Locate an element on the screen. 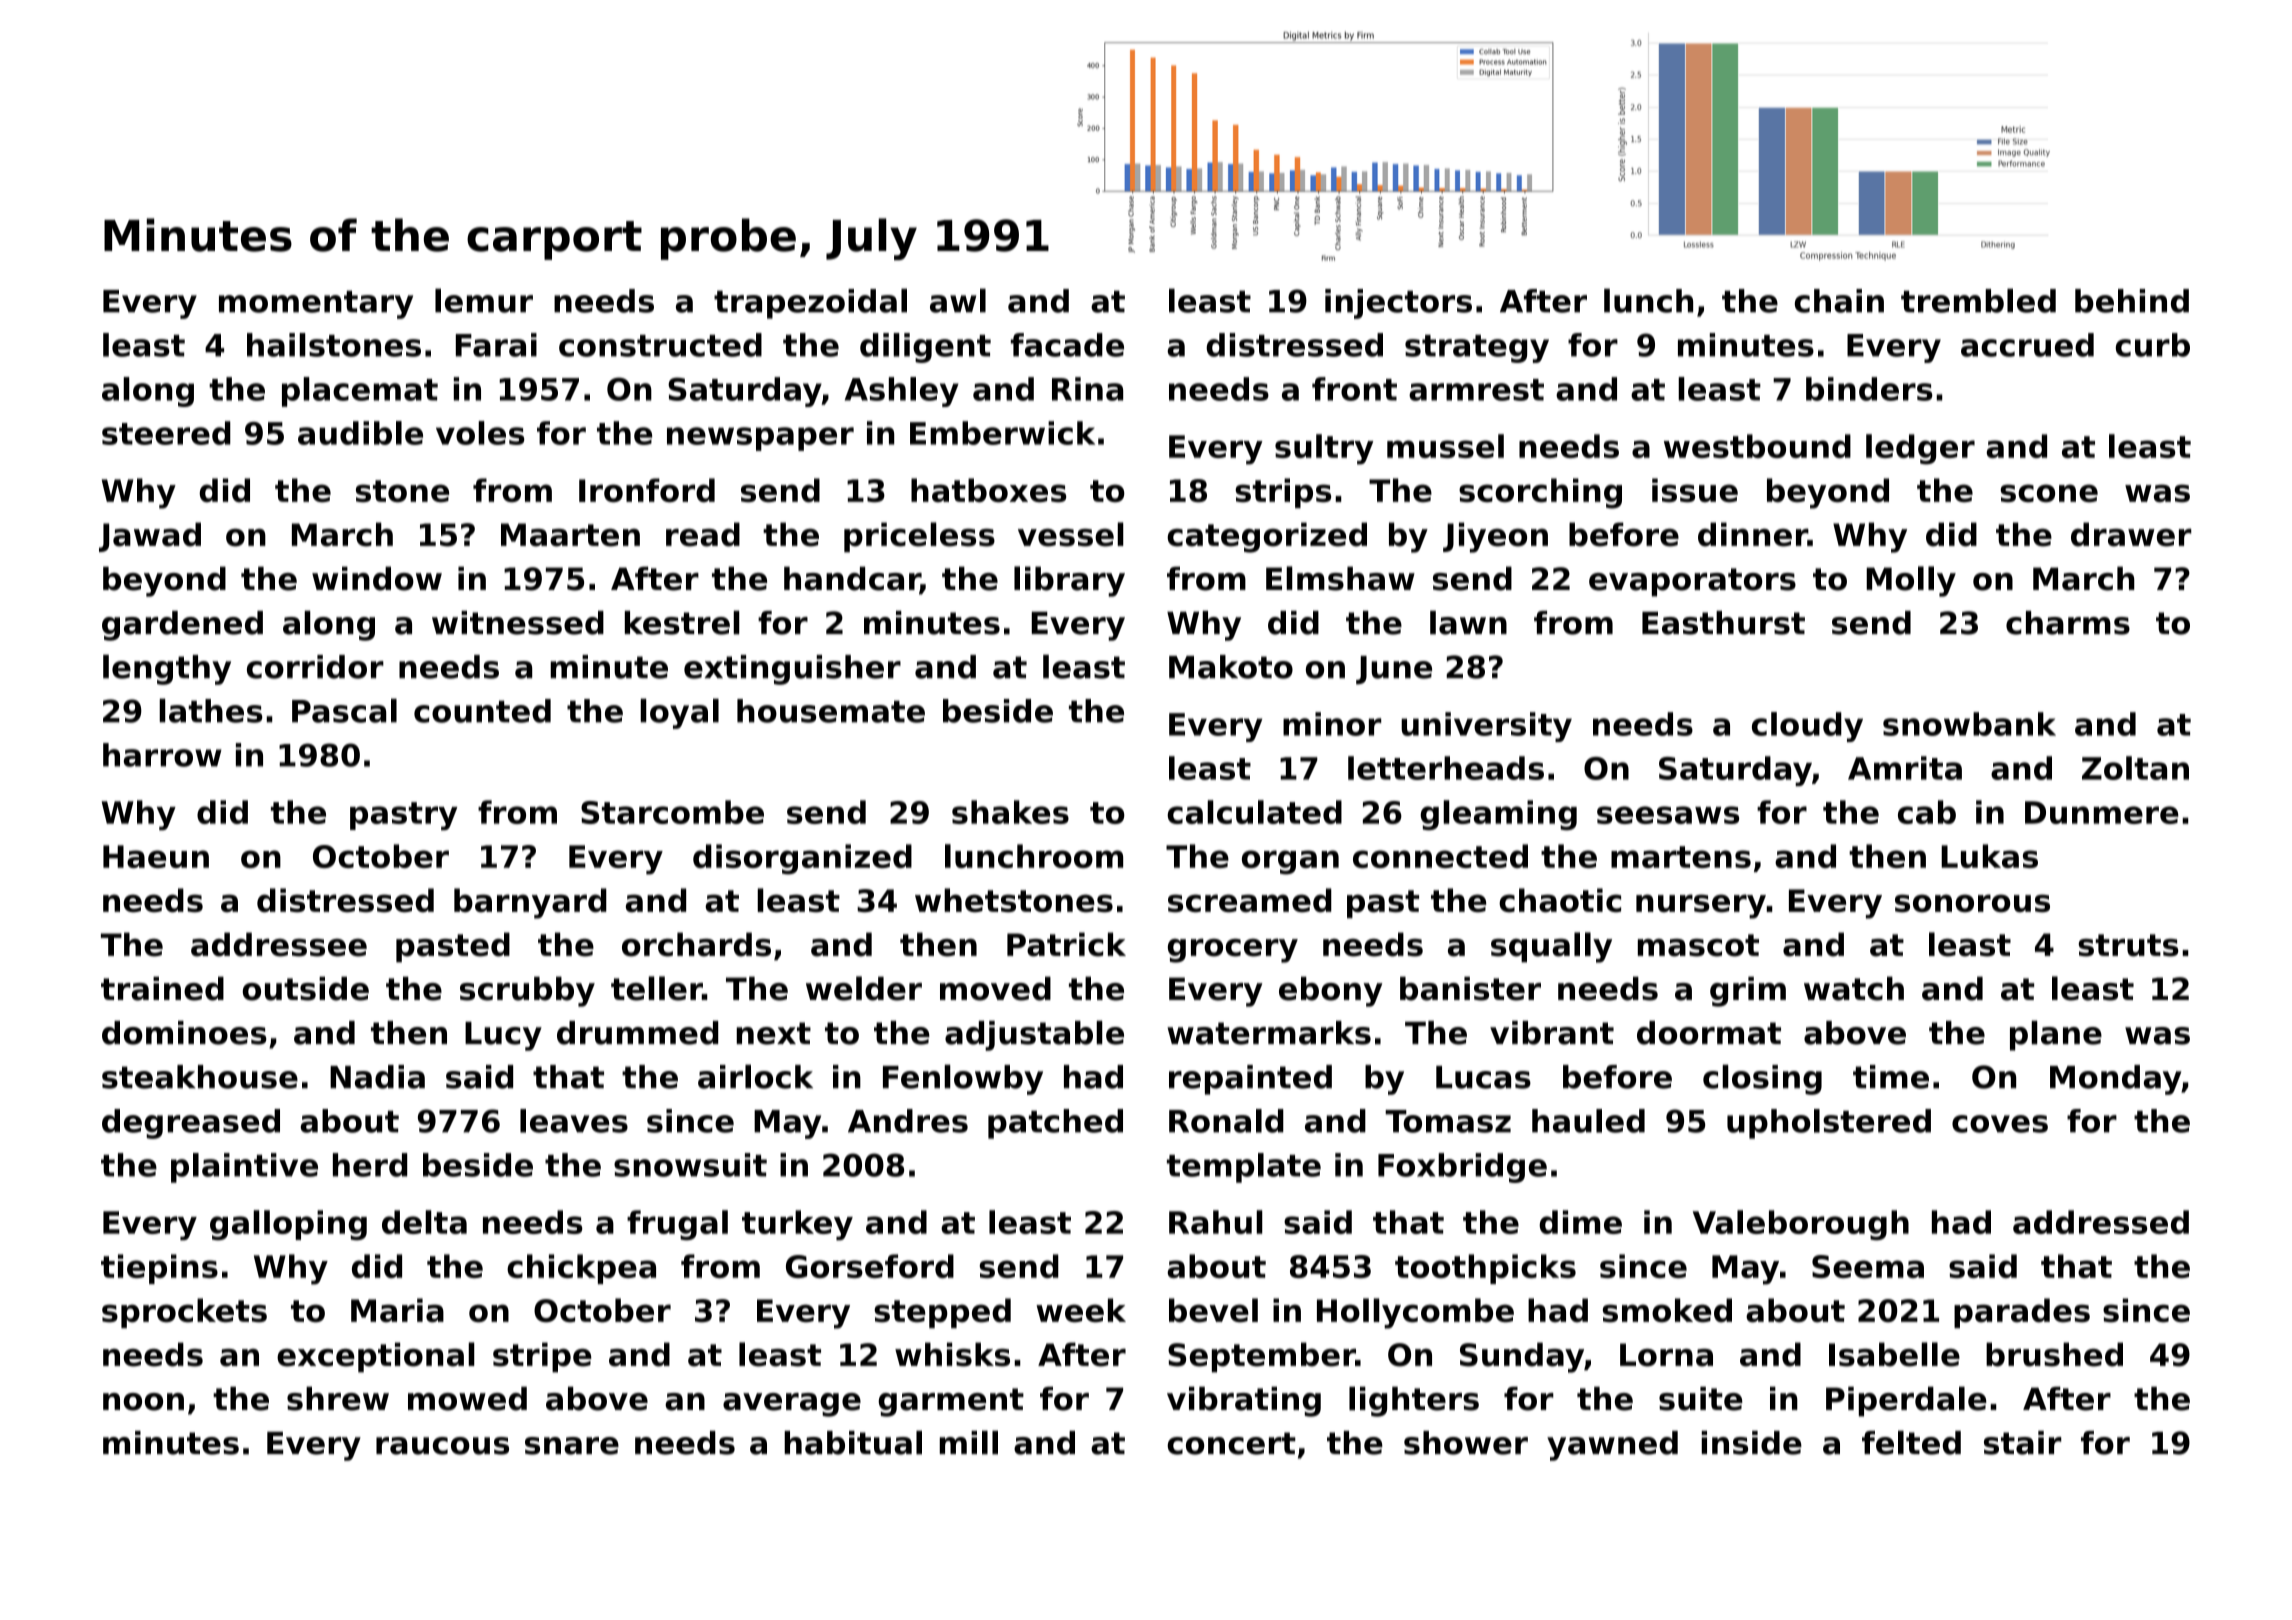 The width and height of the screenshot is (2292, 1620). placemat is located at coordinates (360, 392).
